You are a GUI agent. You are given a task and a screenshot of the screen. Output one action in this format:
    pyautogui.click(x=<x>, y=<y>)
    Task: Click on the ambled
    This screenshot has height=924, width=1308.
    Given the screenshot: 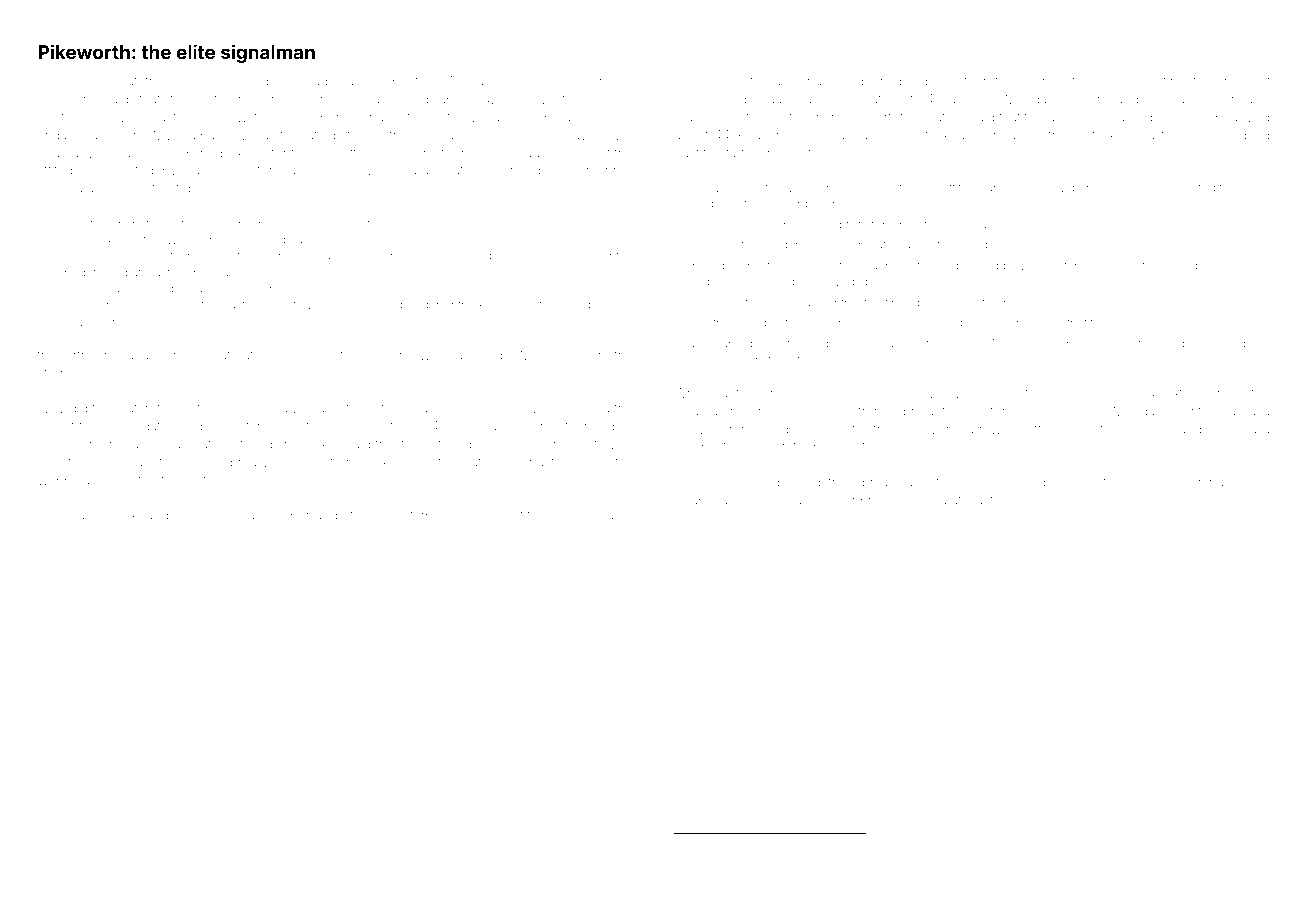 What is the action you would take?
    pyautogui.click(x=1247, y=135)
